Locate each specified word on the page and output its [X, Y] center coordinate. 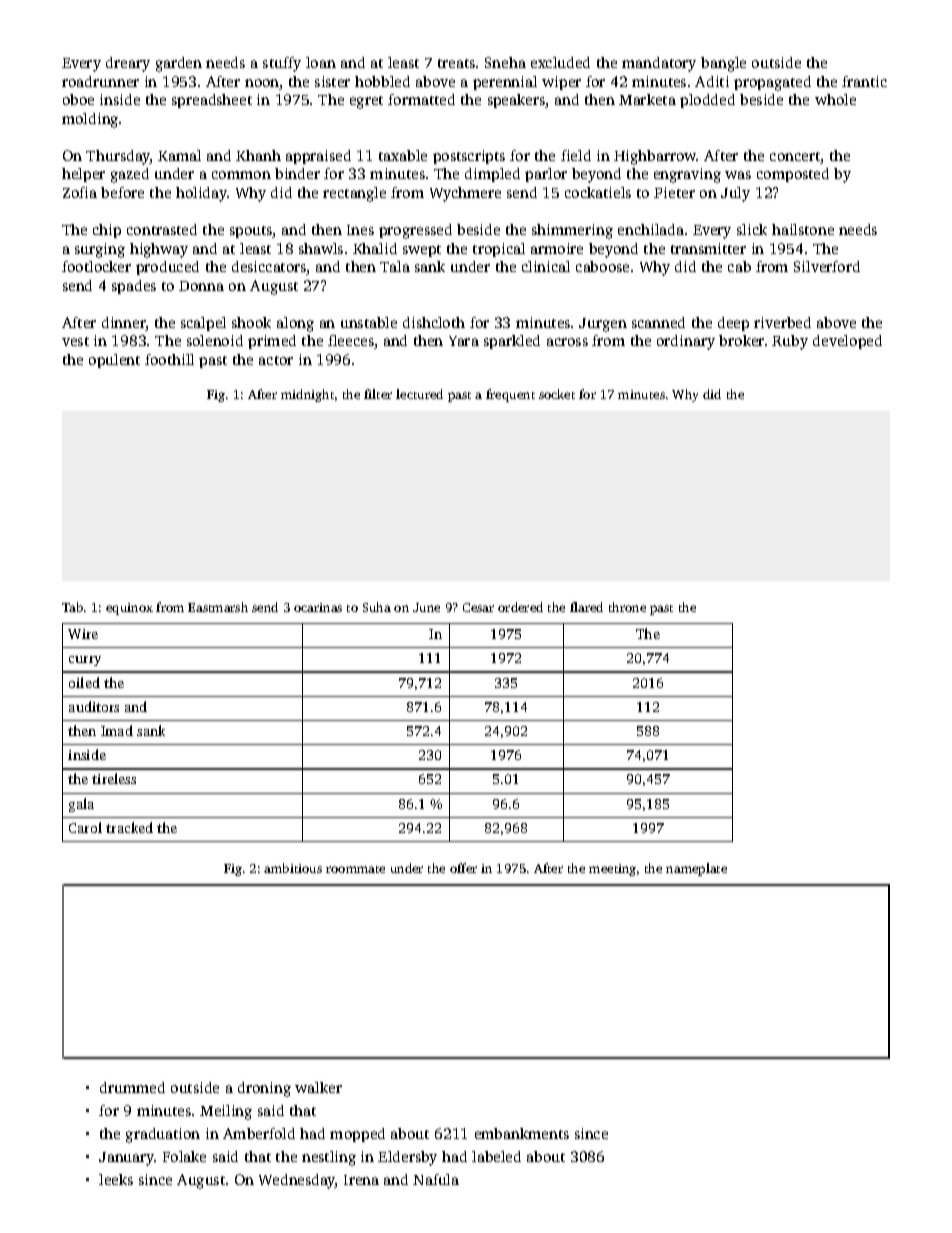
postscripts [469, 157]
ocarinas [318, 607]
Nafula [436, 1179]
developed [847, 342]
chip [107, 231]
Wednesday [297, 1181]
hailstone [803, 229]
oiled [84, 682]
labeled [496, 1156]
